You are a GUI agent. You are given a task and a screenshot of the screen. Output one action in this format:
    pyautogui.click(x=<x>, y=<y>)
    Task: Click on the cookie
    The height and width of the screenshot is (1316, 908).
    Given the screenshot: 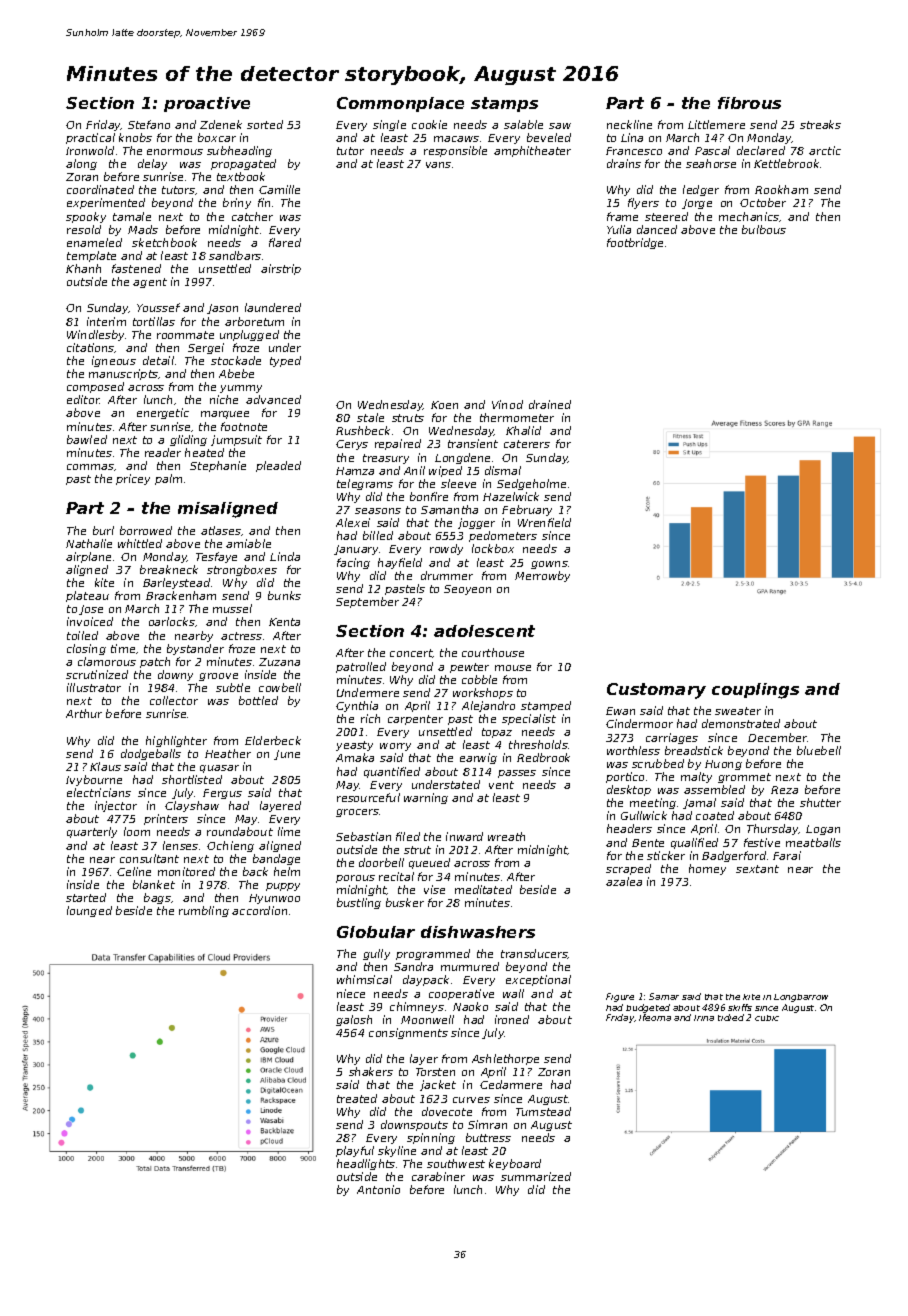 What is the action you would take?
    pyautogui.click(x=429, y=124)
